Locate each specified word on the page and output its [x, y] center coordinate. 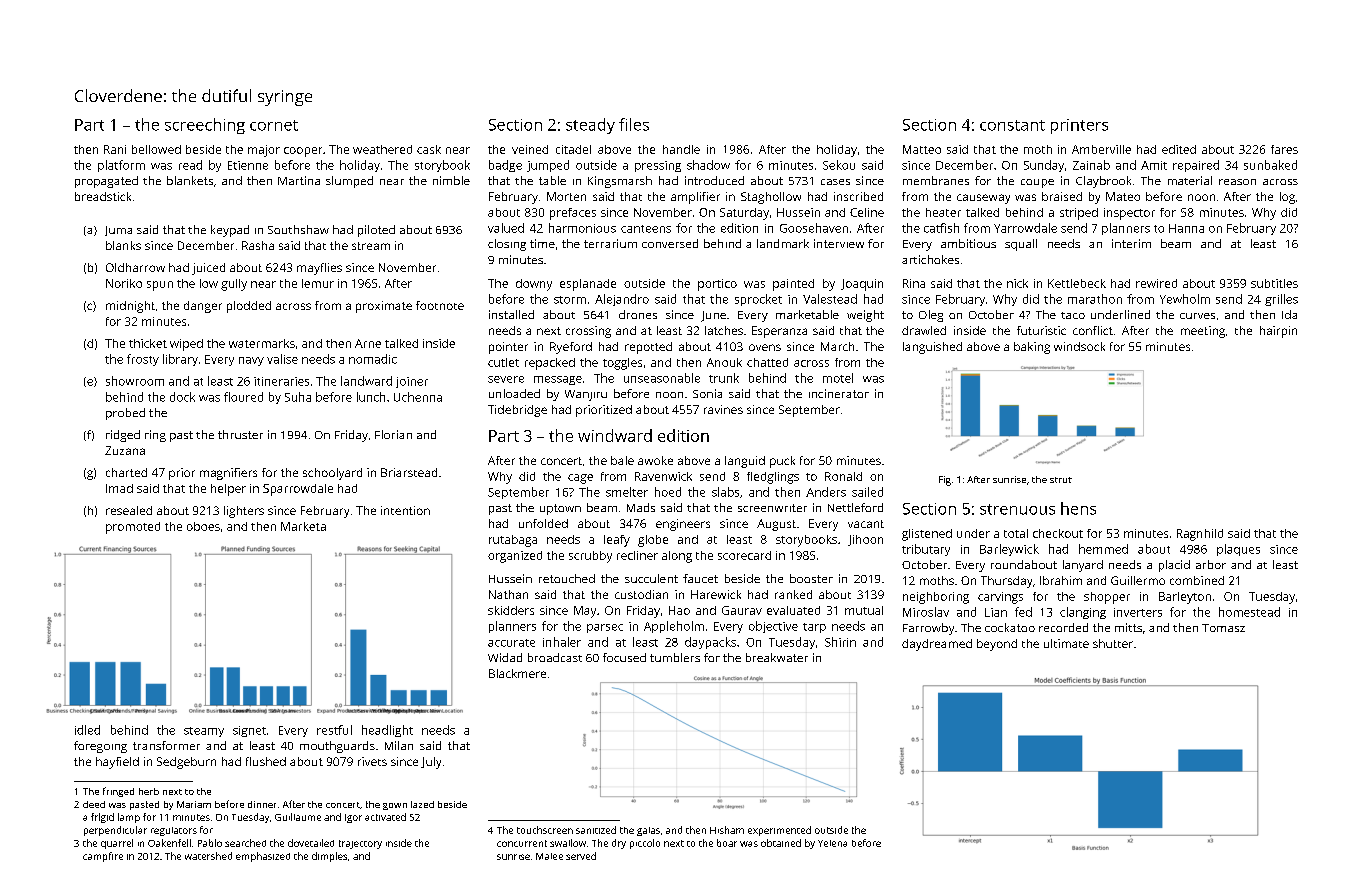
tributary [926, 550]
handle [681, 149]
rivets [372, 761]
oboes [203, 526]
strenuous [1017, 509]
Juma [118, 231]
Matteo [922, 149]
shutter [1113, 643]
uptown [560, 509]
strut [1061, 480]
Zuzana [125, 450]
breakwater [777, 657]
